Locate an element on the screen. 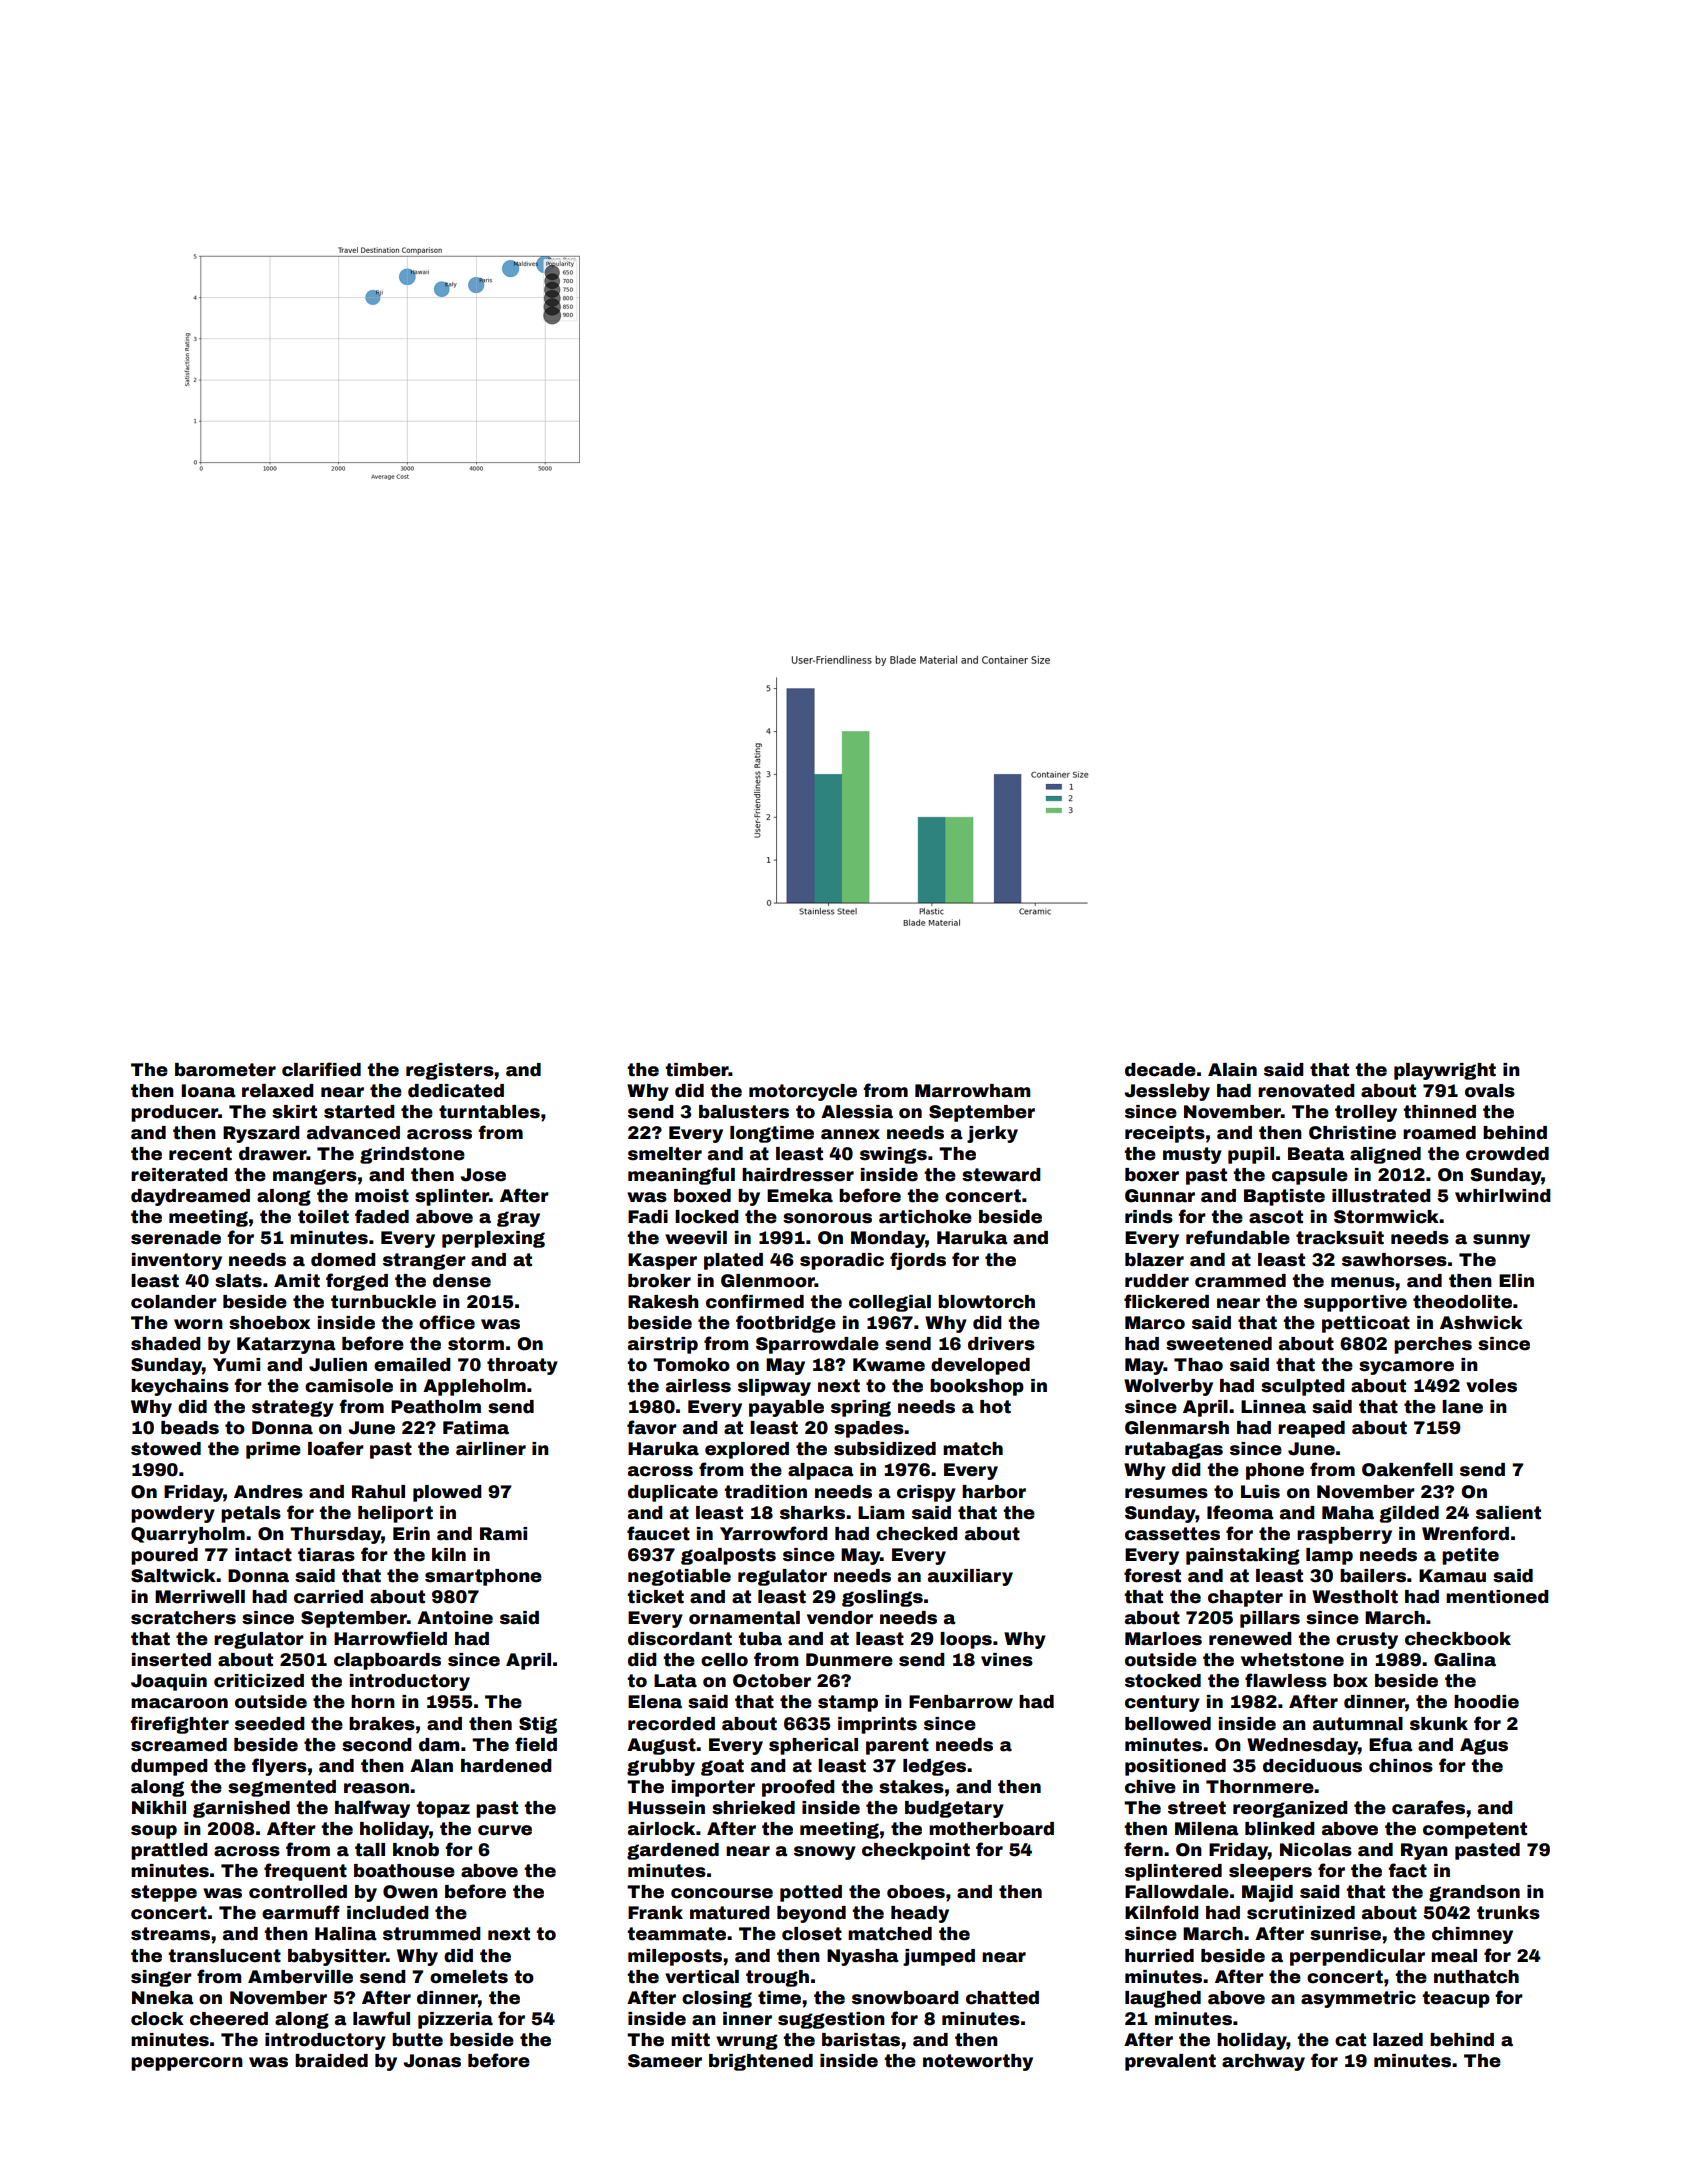 This screenshot has width=1683, height=2178. laughed is located at coordinates (1163, 1999).
